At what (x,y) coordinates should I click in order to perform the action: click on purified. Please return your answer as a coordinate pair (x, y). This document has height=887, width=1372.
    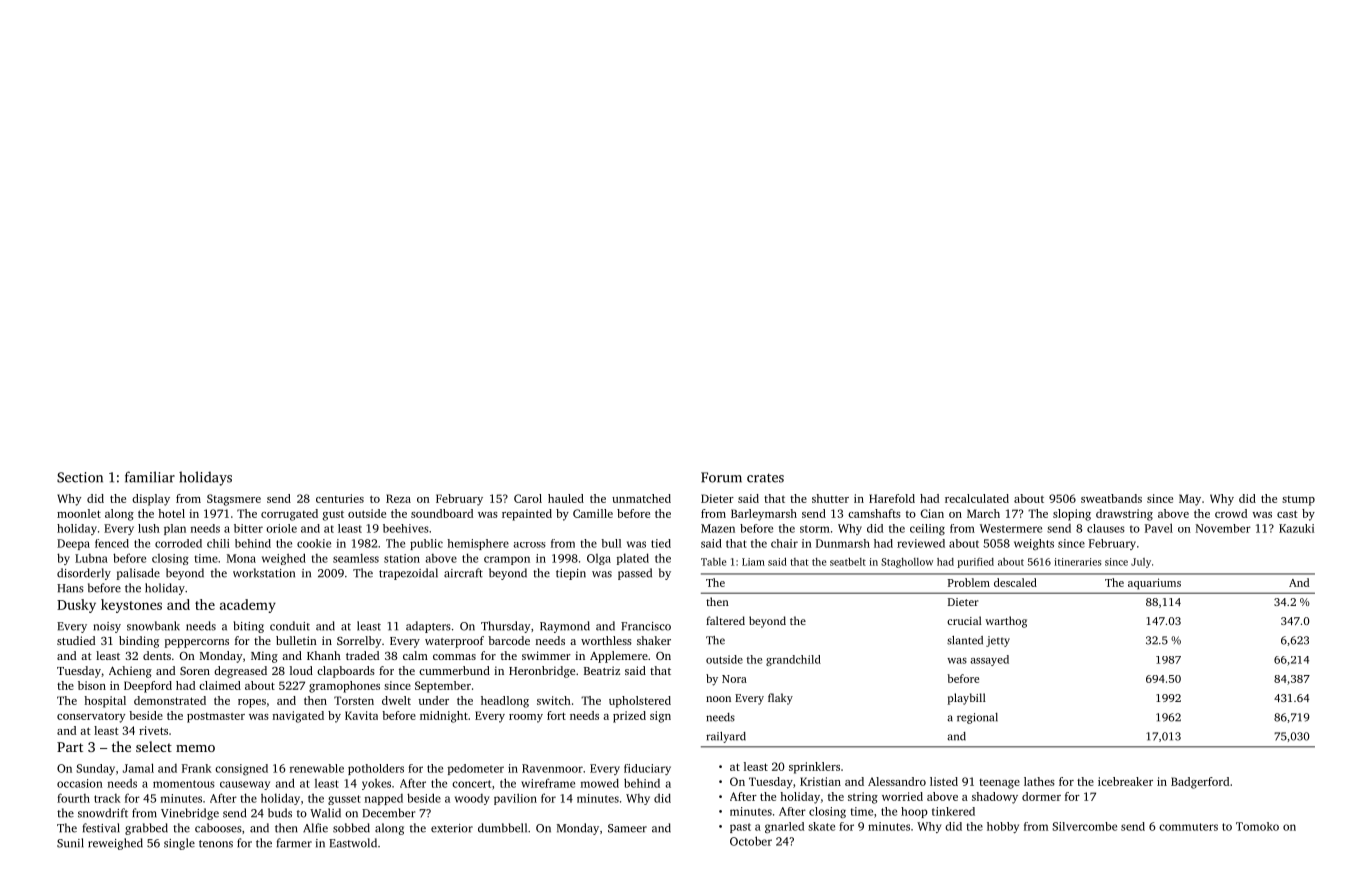
    Looking at the image, I should click on (976, 562).
